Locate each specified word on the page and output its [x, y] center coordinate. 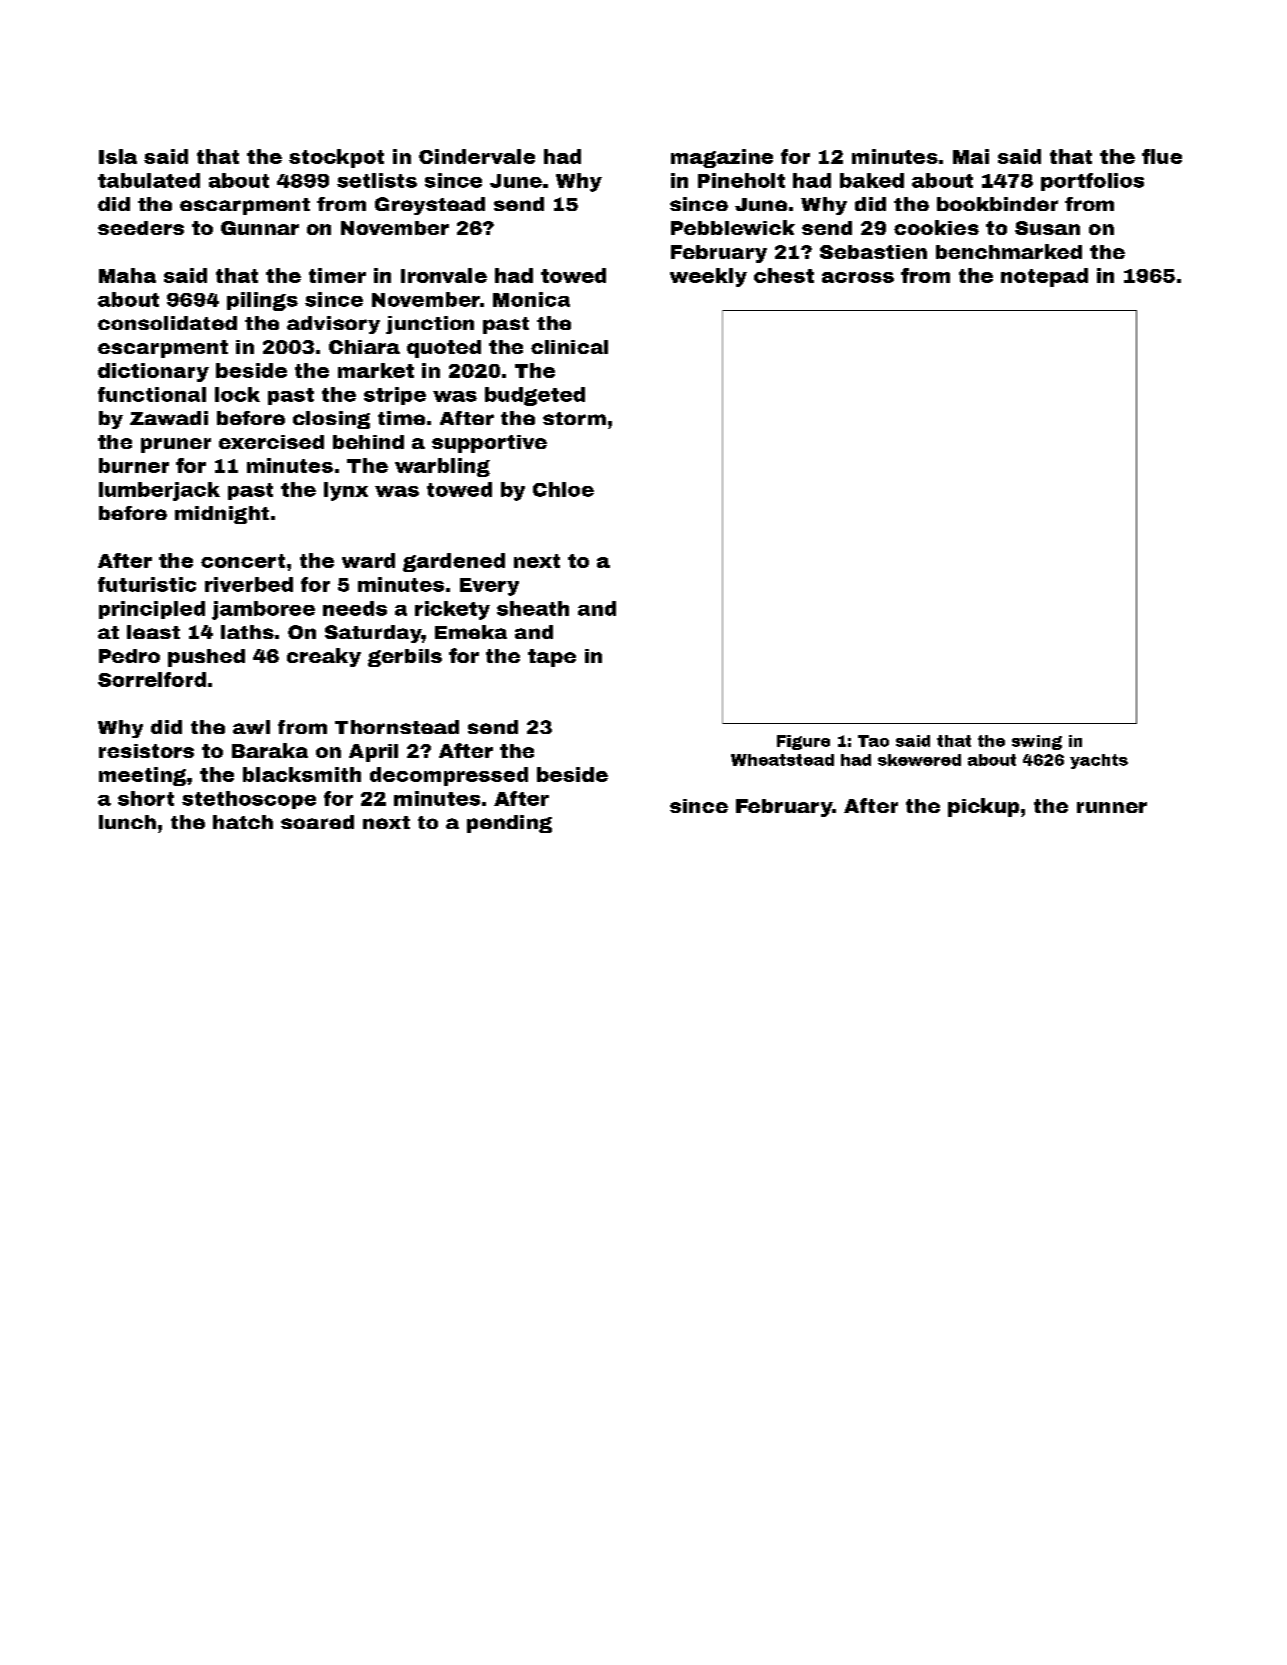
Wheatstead [782, 760]
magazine [722, 158]
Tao [873, 741]
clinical [569, 347]
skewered [919, 760]
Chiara [364, 347]
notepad [1044, 277]
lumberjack [159, 491]
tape [552, 658]
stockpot [336, 158]
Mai [971, 156]
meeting [142, 776]
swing [1037, 742]
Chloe [563, 489]
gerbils [405, 658]
